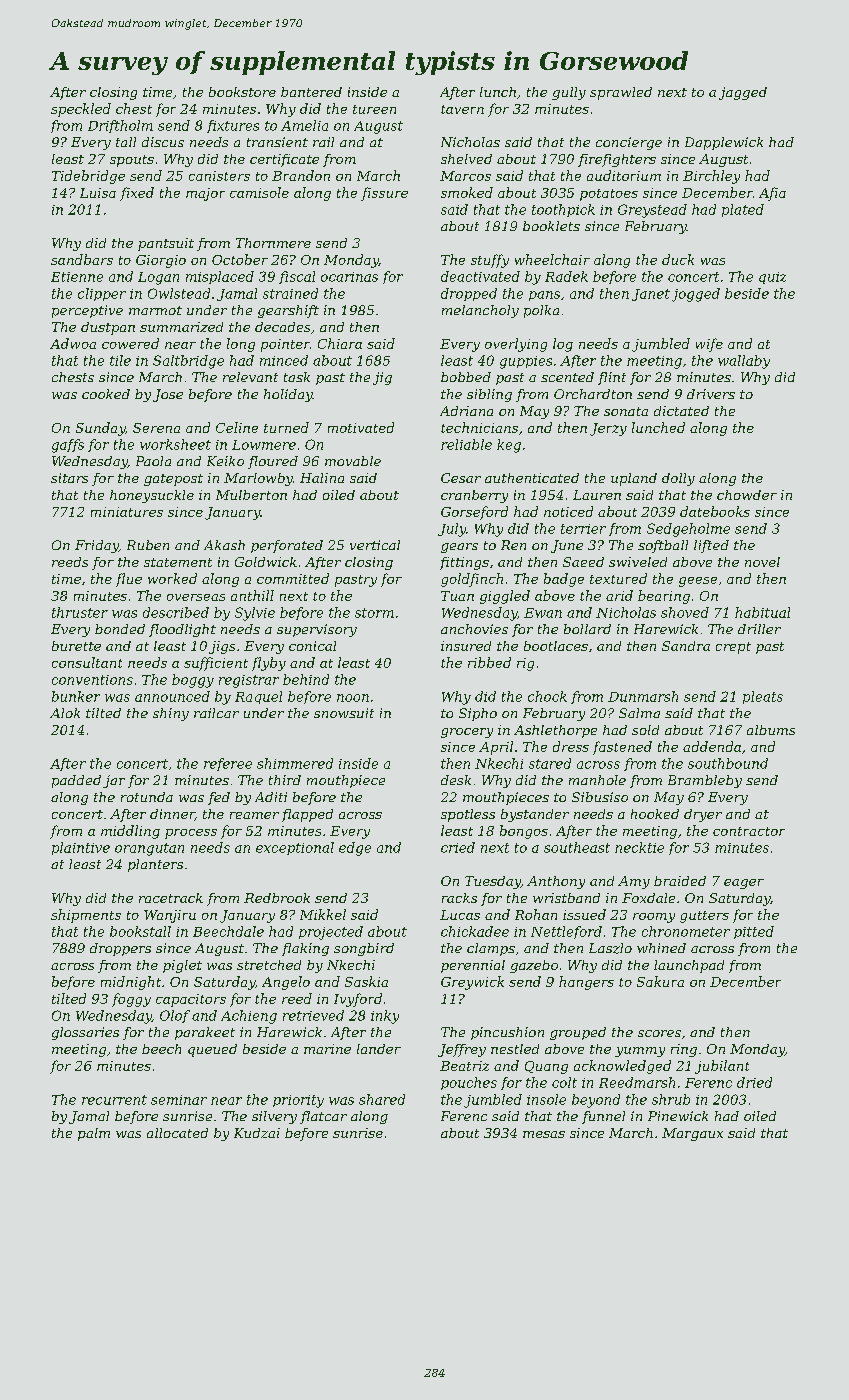 The image size is (849, 1400). I want to click on shipments, so click(86, 916).
